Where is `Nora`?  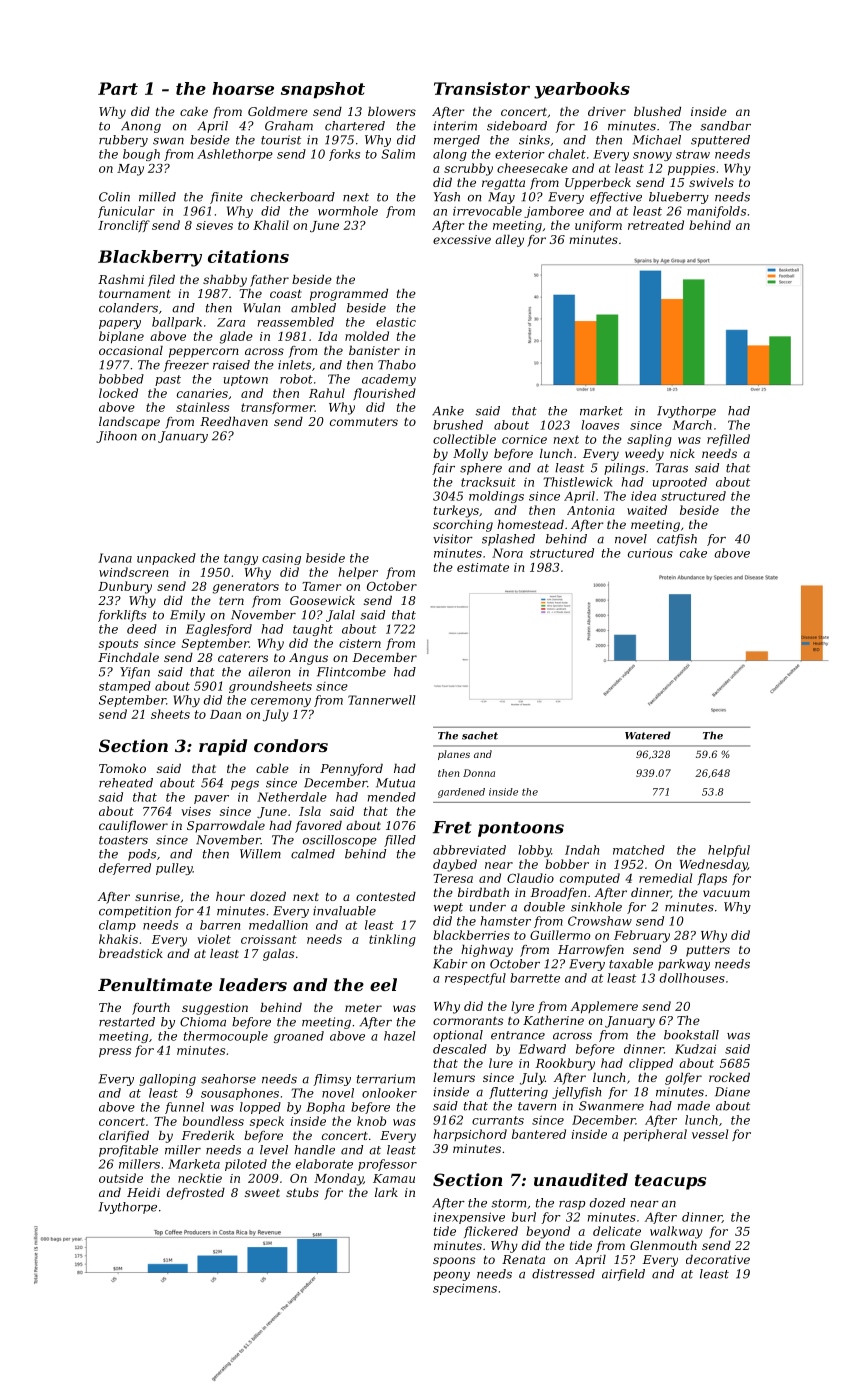
Nora is located at coordinates (507, 553).
